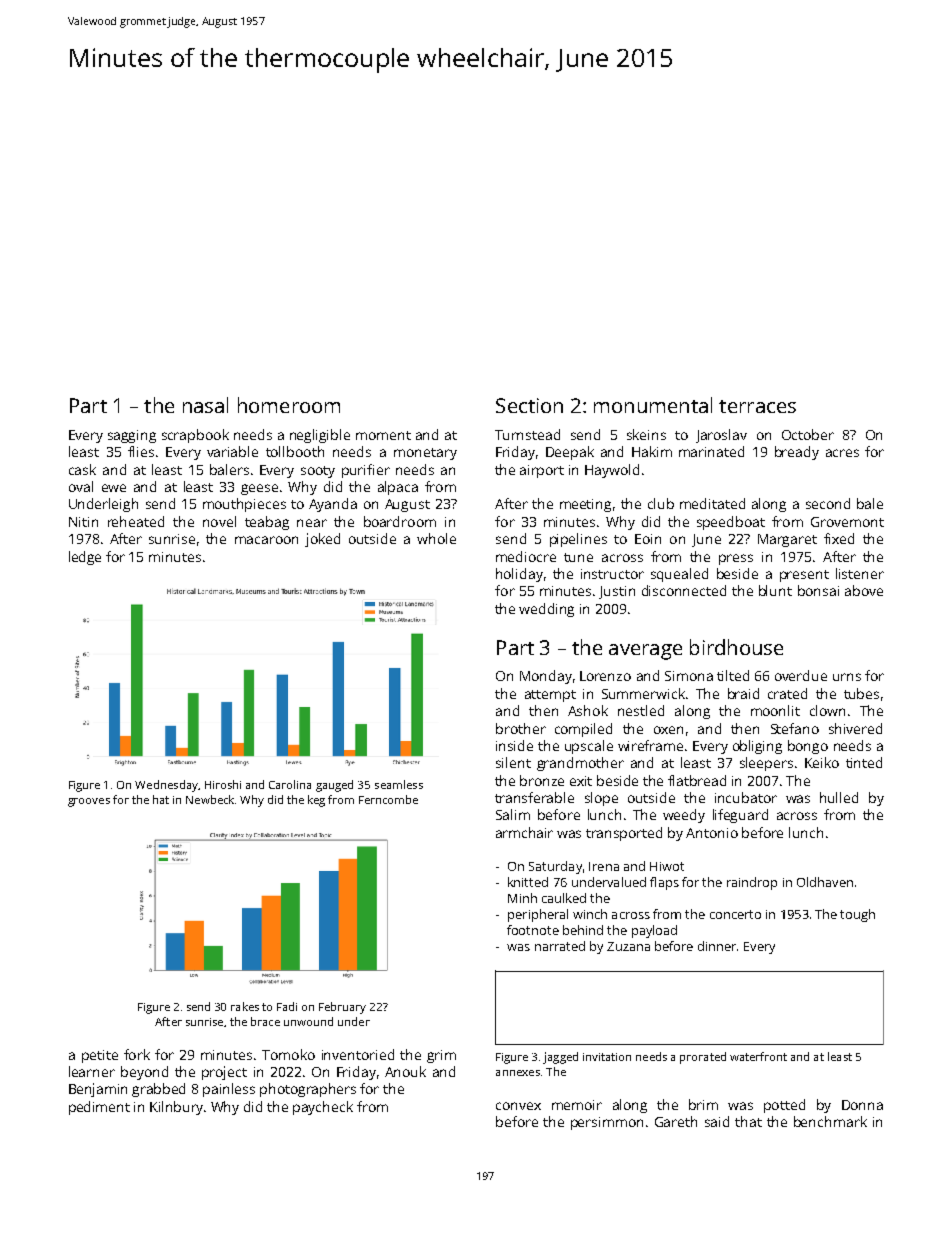  Describe the element at coordinates (177, 1108) in the screenshot. I see `Kilnbury` at that location.
